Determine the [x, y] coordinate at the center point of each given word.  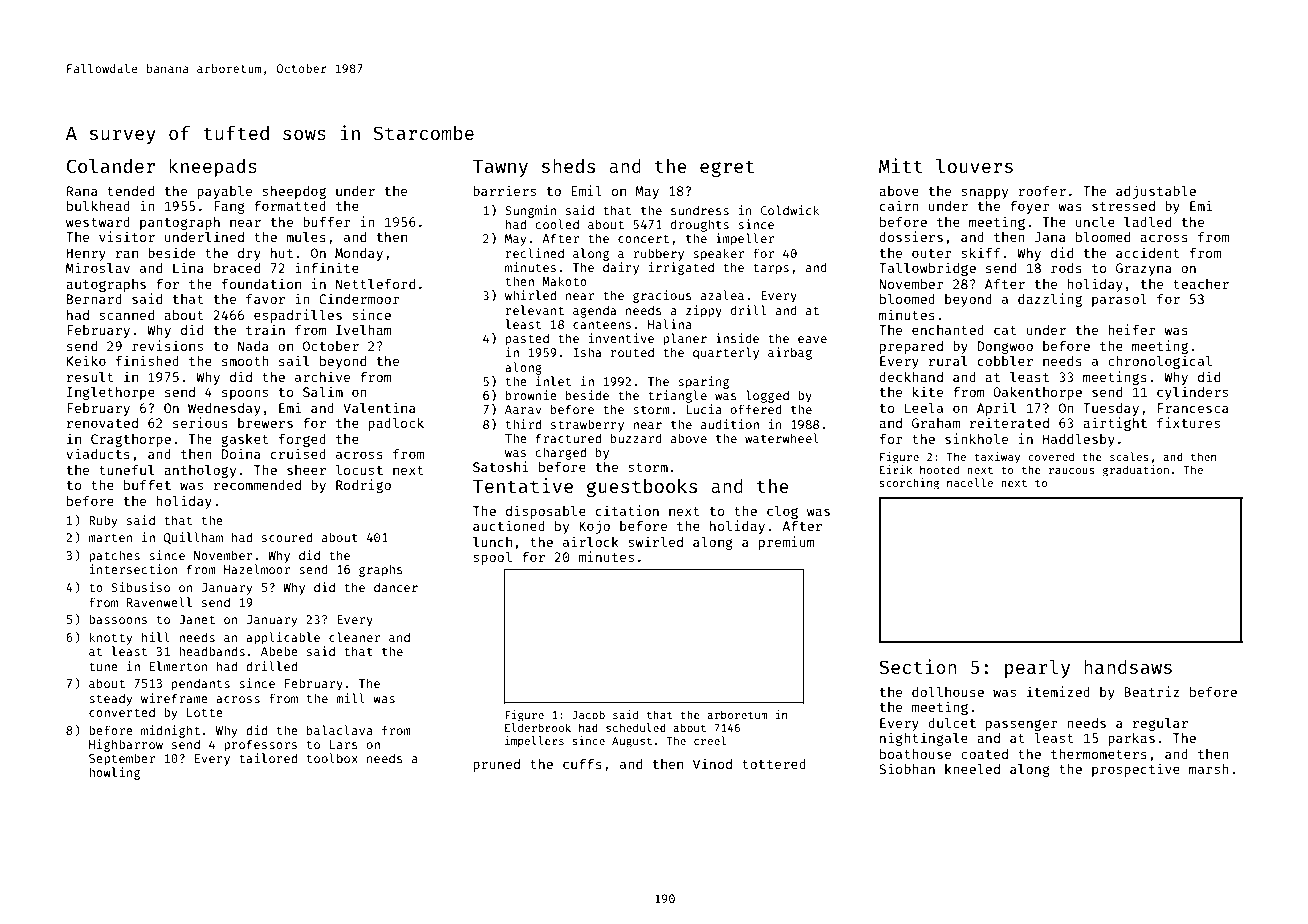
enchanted [948, 330]
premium [786, 543]
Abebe [279, 651]
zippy [704, 311]
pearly [1037, 668]
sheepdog [294, 192]
